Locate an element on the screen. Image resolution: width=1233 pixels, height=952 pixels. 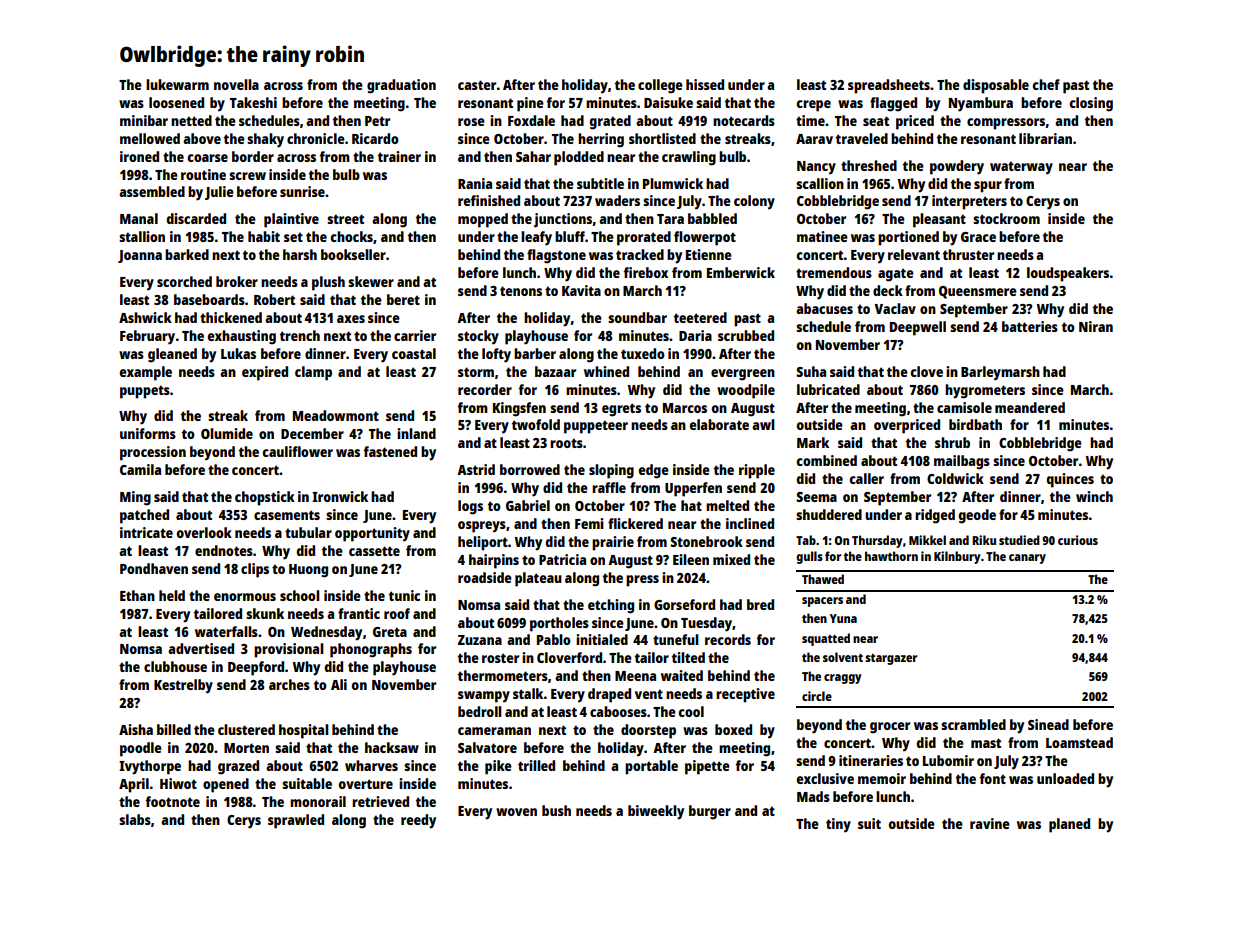
harsh is located at coordinates (300, 254).
